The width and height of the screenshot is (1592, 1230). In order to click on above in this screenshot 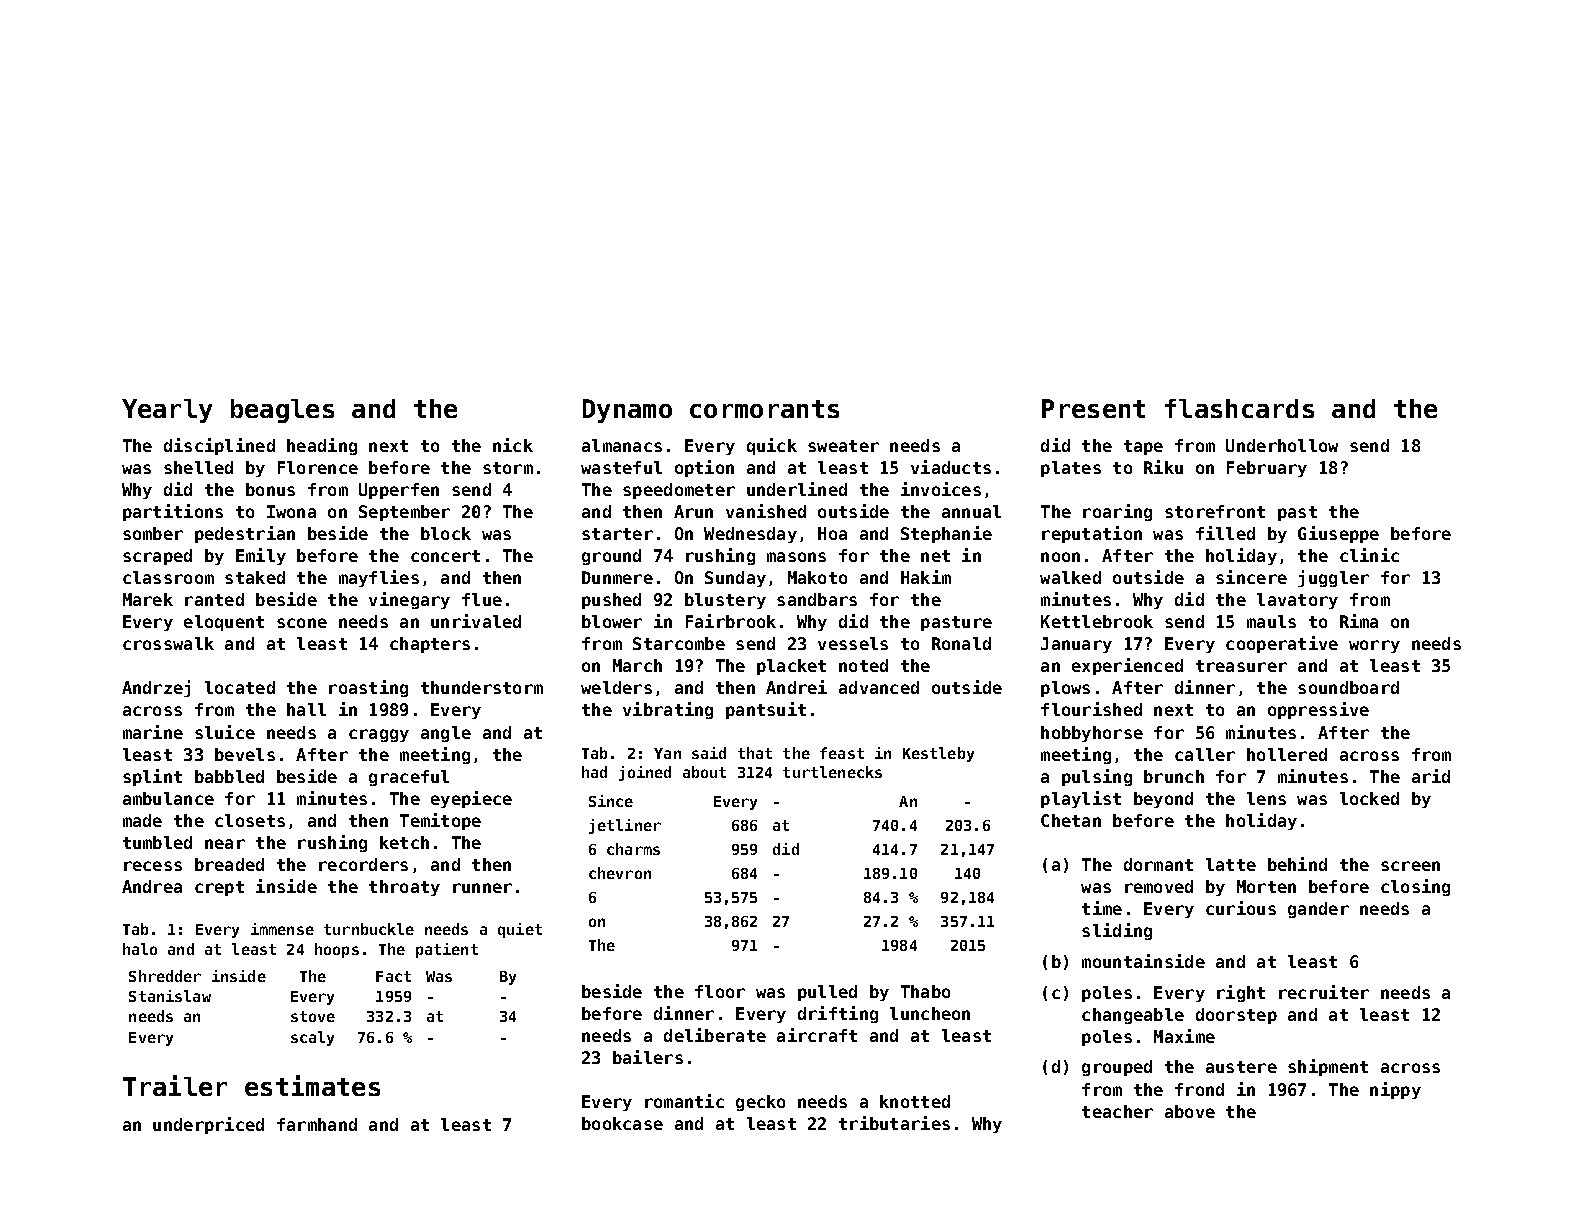, I will do `click(1190, 1111)`.
